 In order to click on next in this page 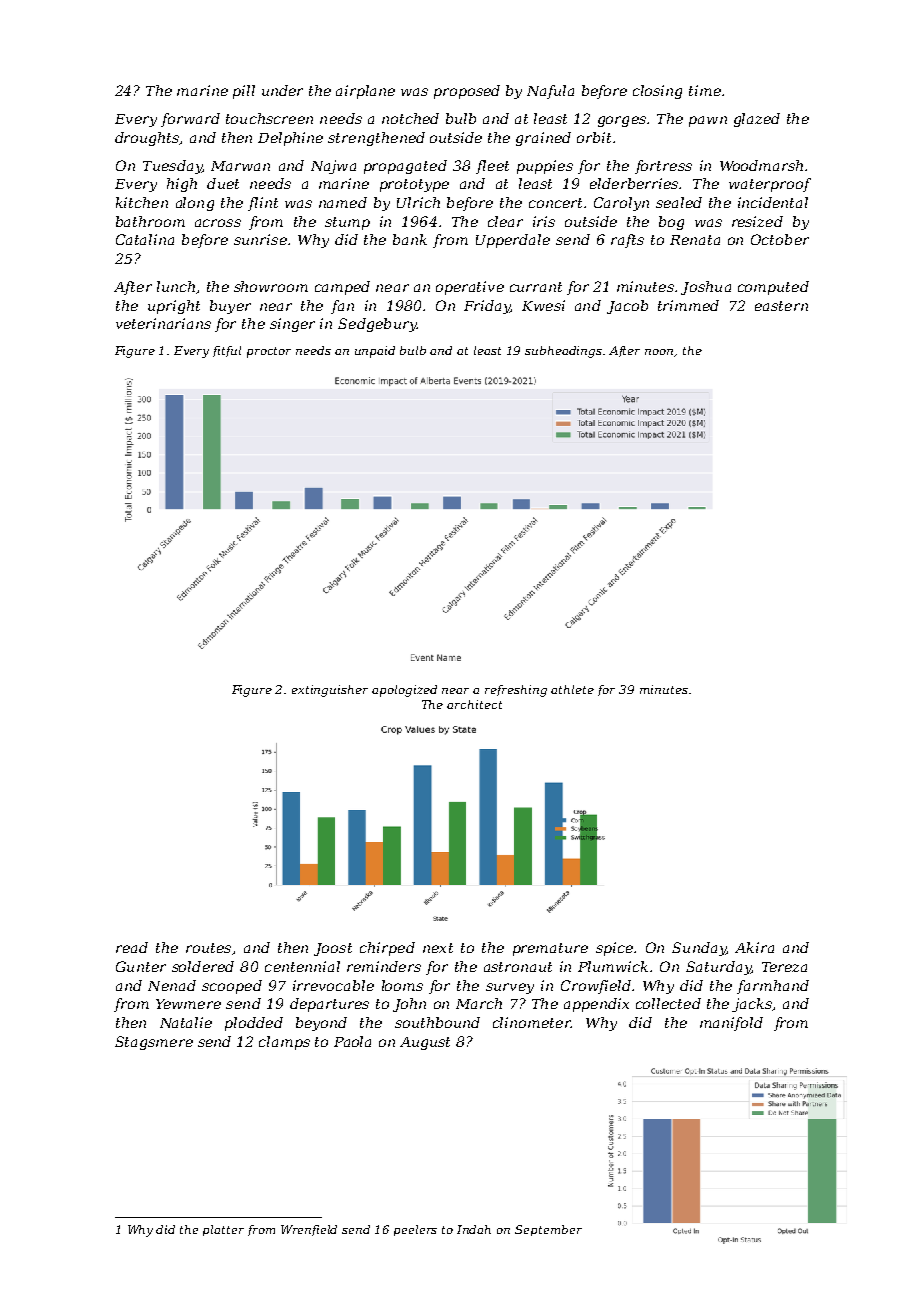, I will do `click(438, 948)`.
